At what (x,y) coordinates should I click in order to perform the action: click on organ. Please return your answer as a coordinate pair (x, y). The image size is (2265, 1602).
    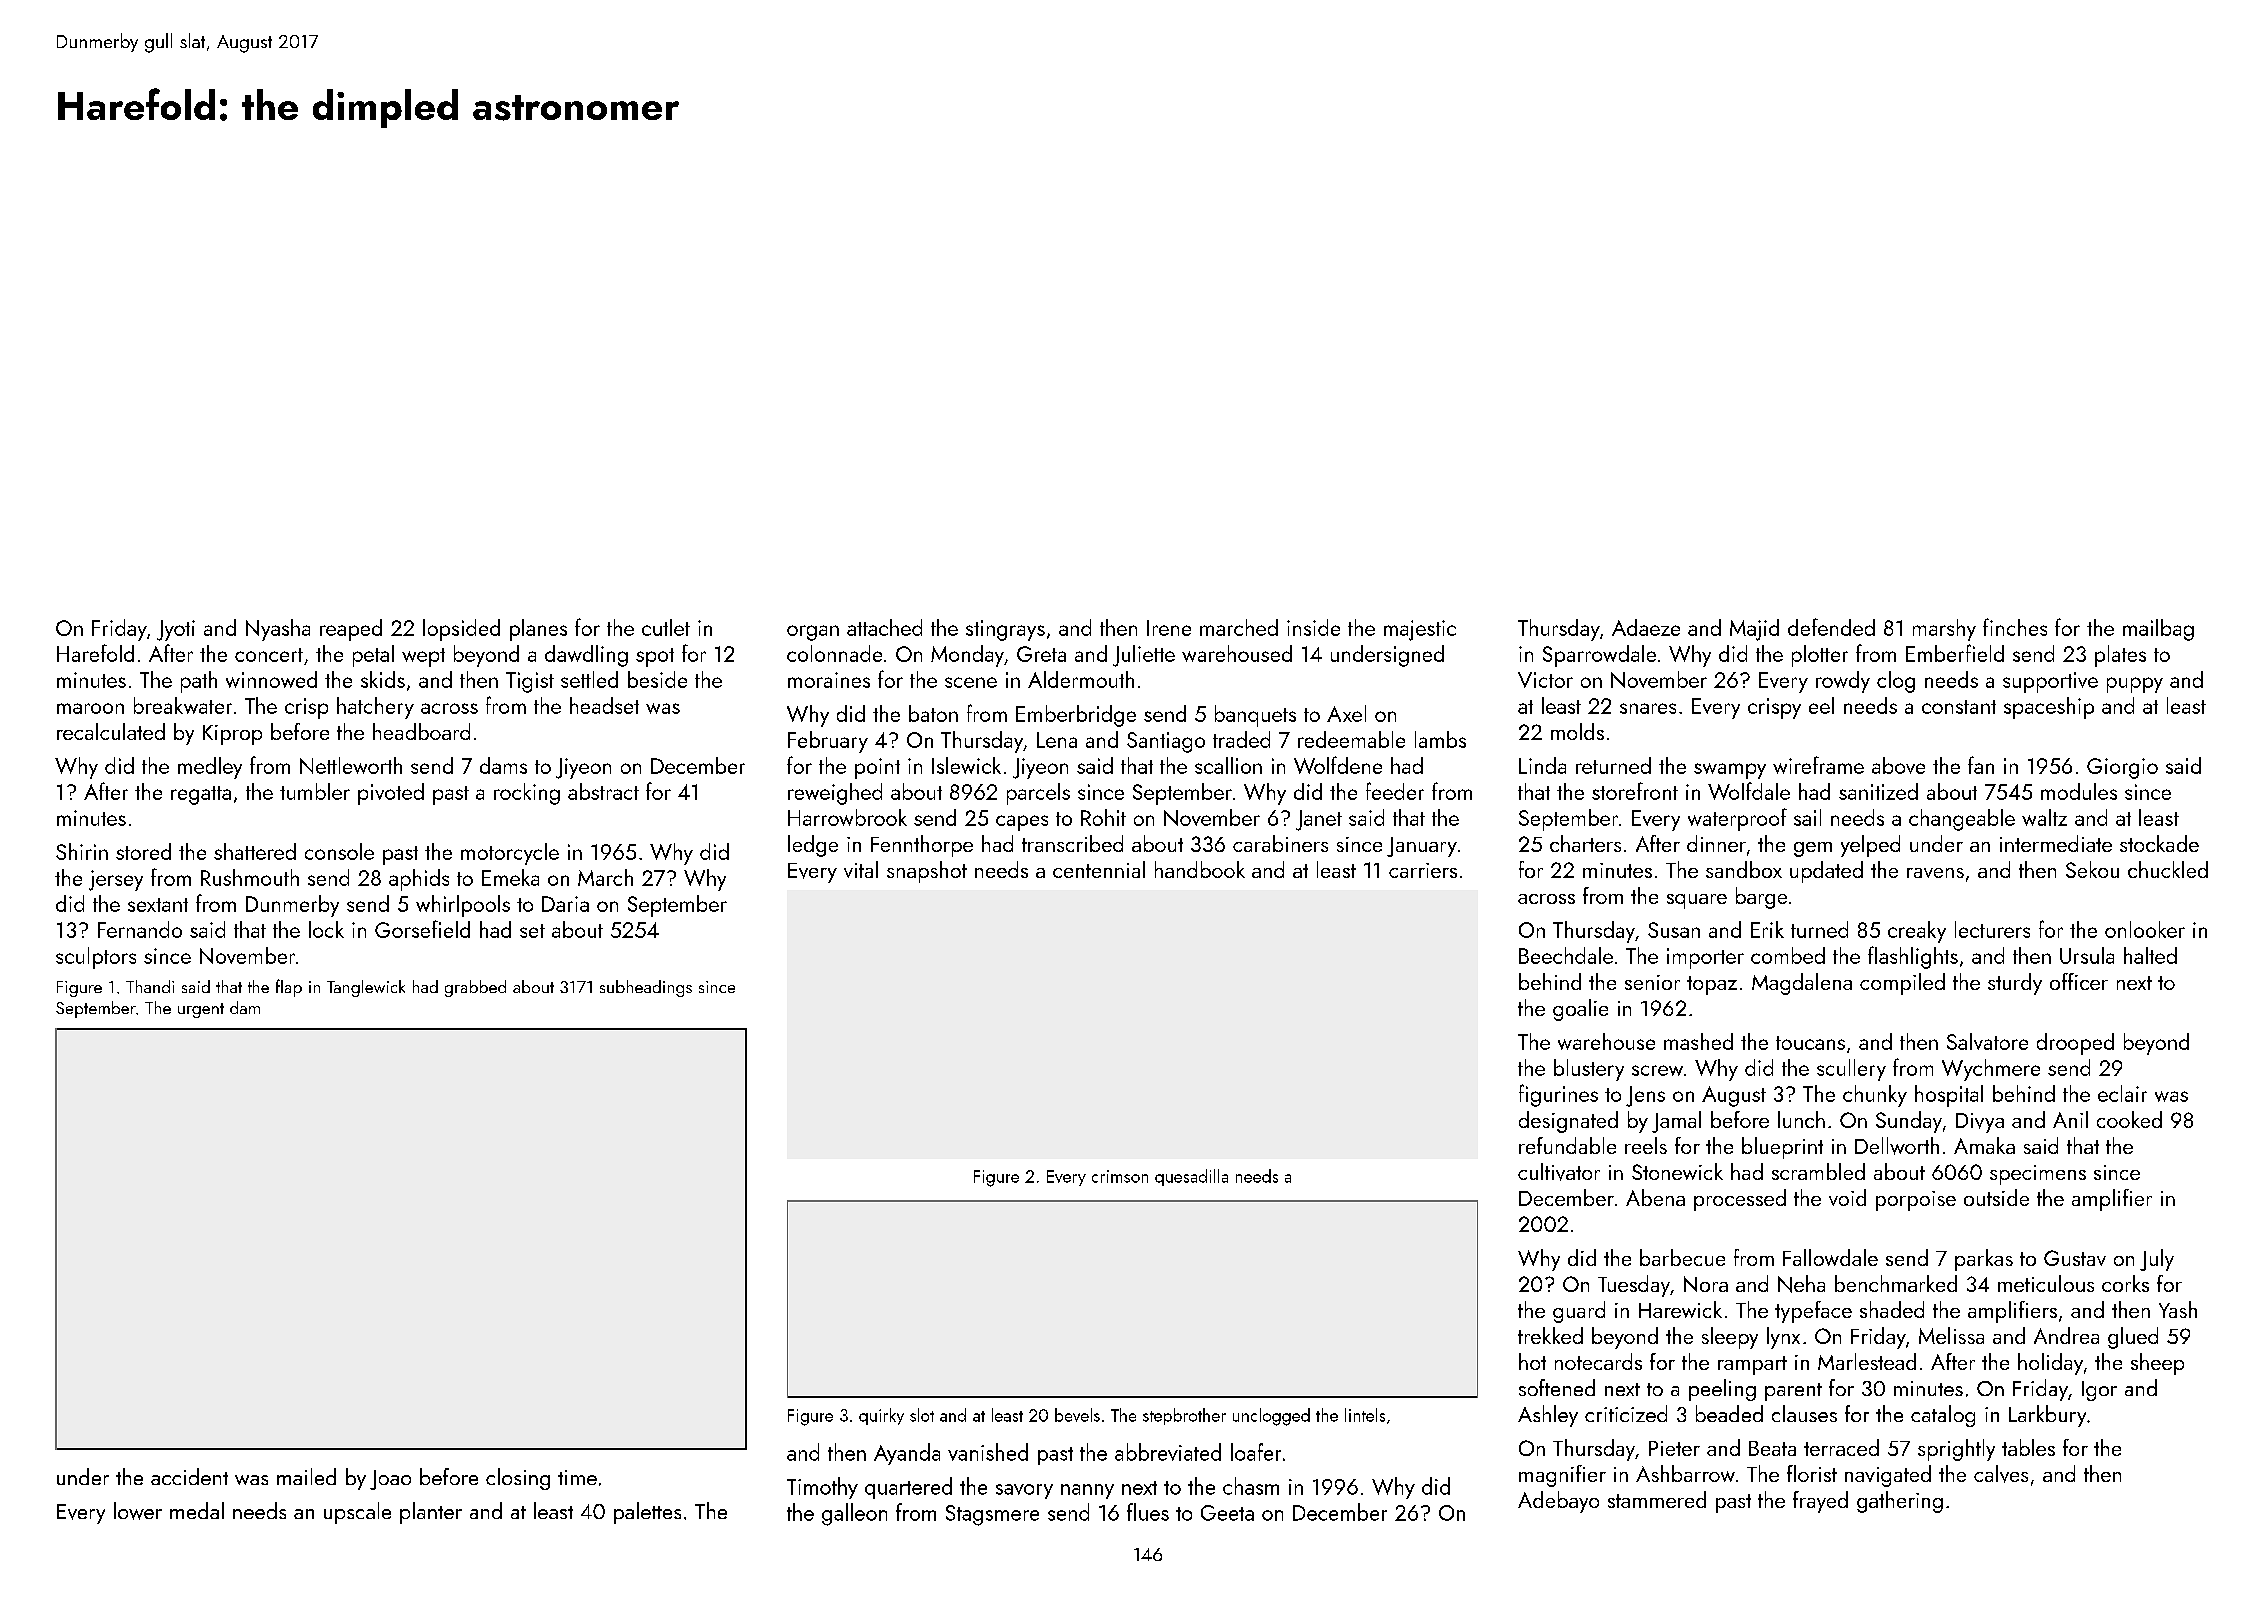
    Looking at the image, I should click on (813, 633).
